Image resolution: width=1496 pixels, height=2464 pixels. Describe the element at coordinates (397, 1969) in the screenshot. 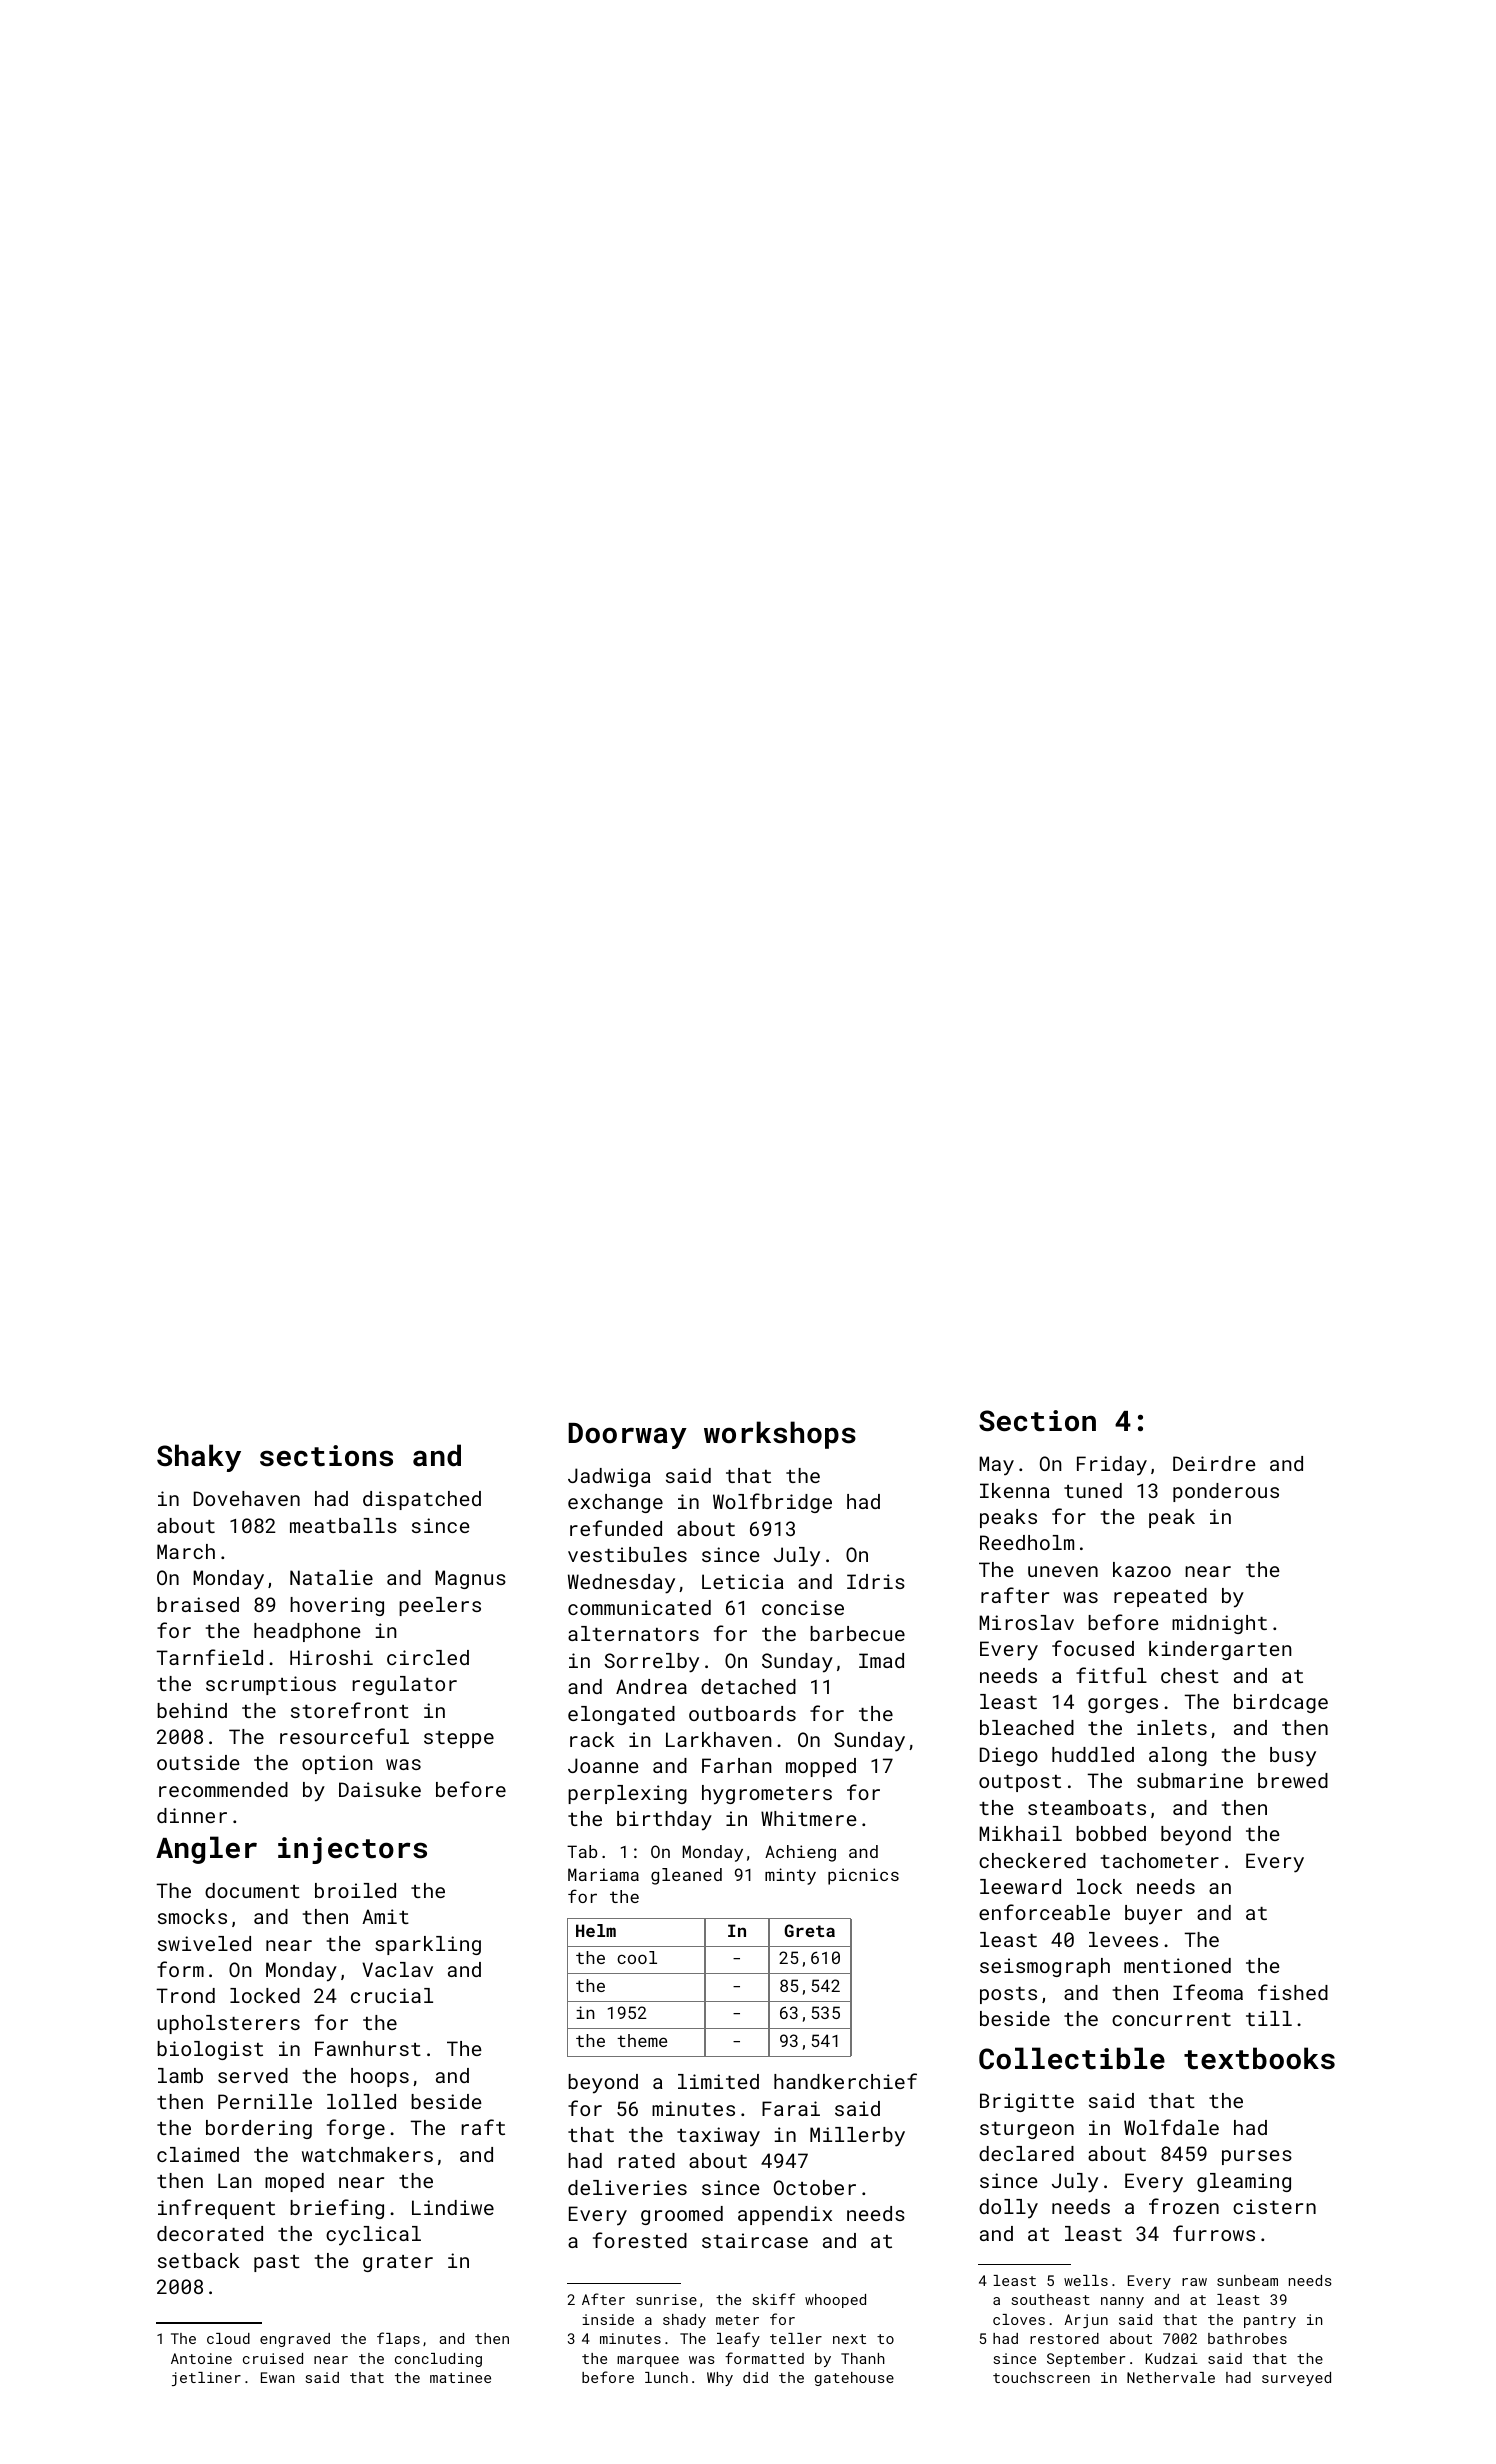

I see `Vaclav` at that location.
